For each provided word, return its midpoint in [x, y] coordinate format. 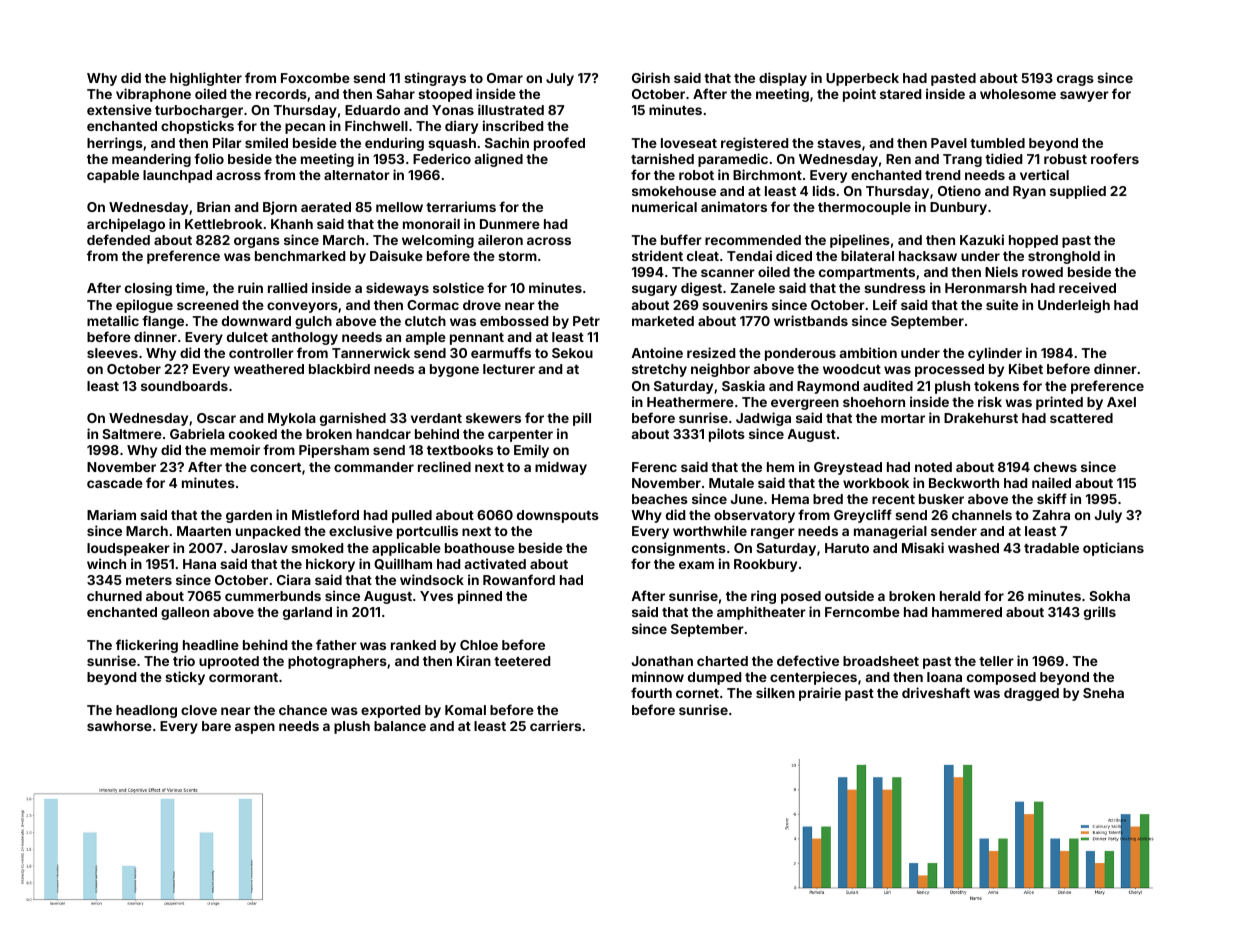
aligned [499, 160]
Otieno [959, 190]
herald [960, 596]
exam [696, 565]
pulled [412, 516]
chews [1055, 467]
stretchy [659, 370]
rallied [287, 287]
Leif [885, 304]
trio [184, 660]
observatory [754, 516]
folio [209, 158]
